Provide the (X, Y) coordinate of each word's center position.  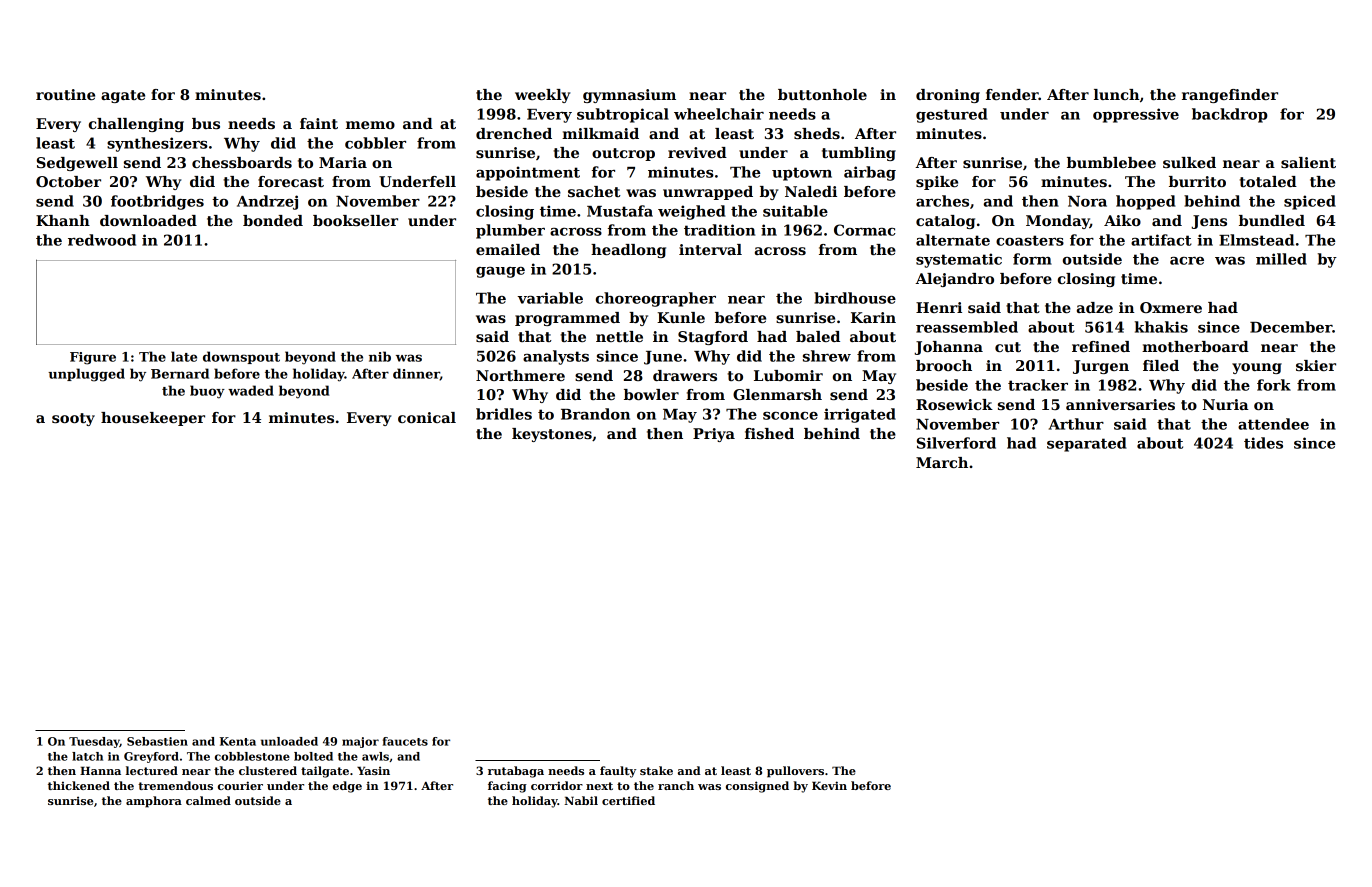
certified (628, 800)
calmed (208, 800)
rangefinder (1230, 96)
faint (319, 123)
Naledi (811, 191)
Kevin (829, 785)
